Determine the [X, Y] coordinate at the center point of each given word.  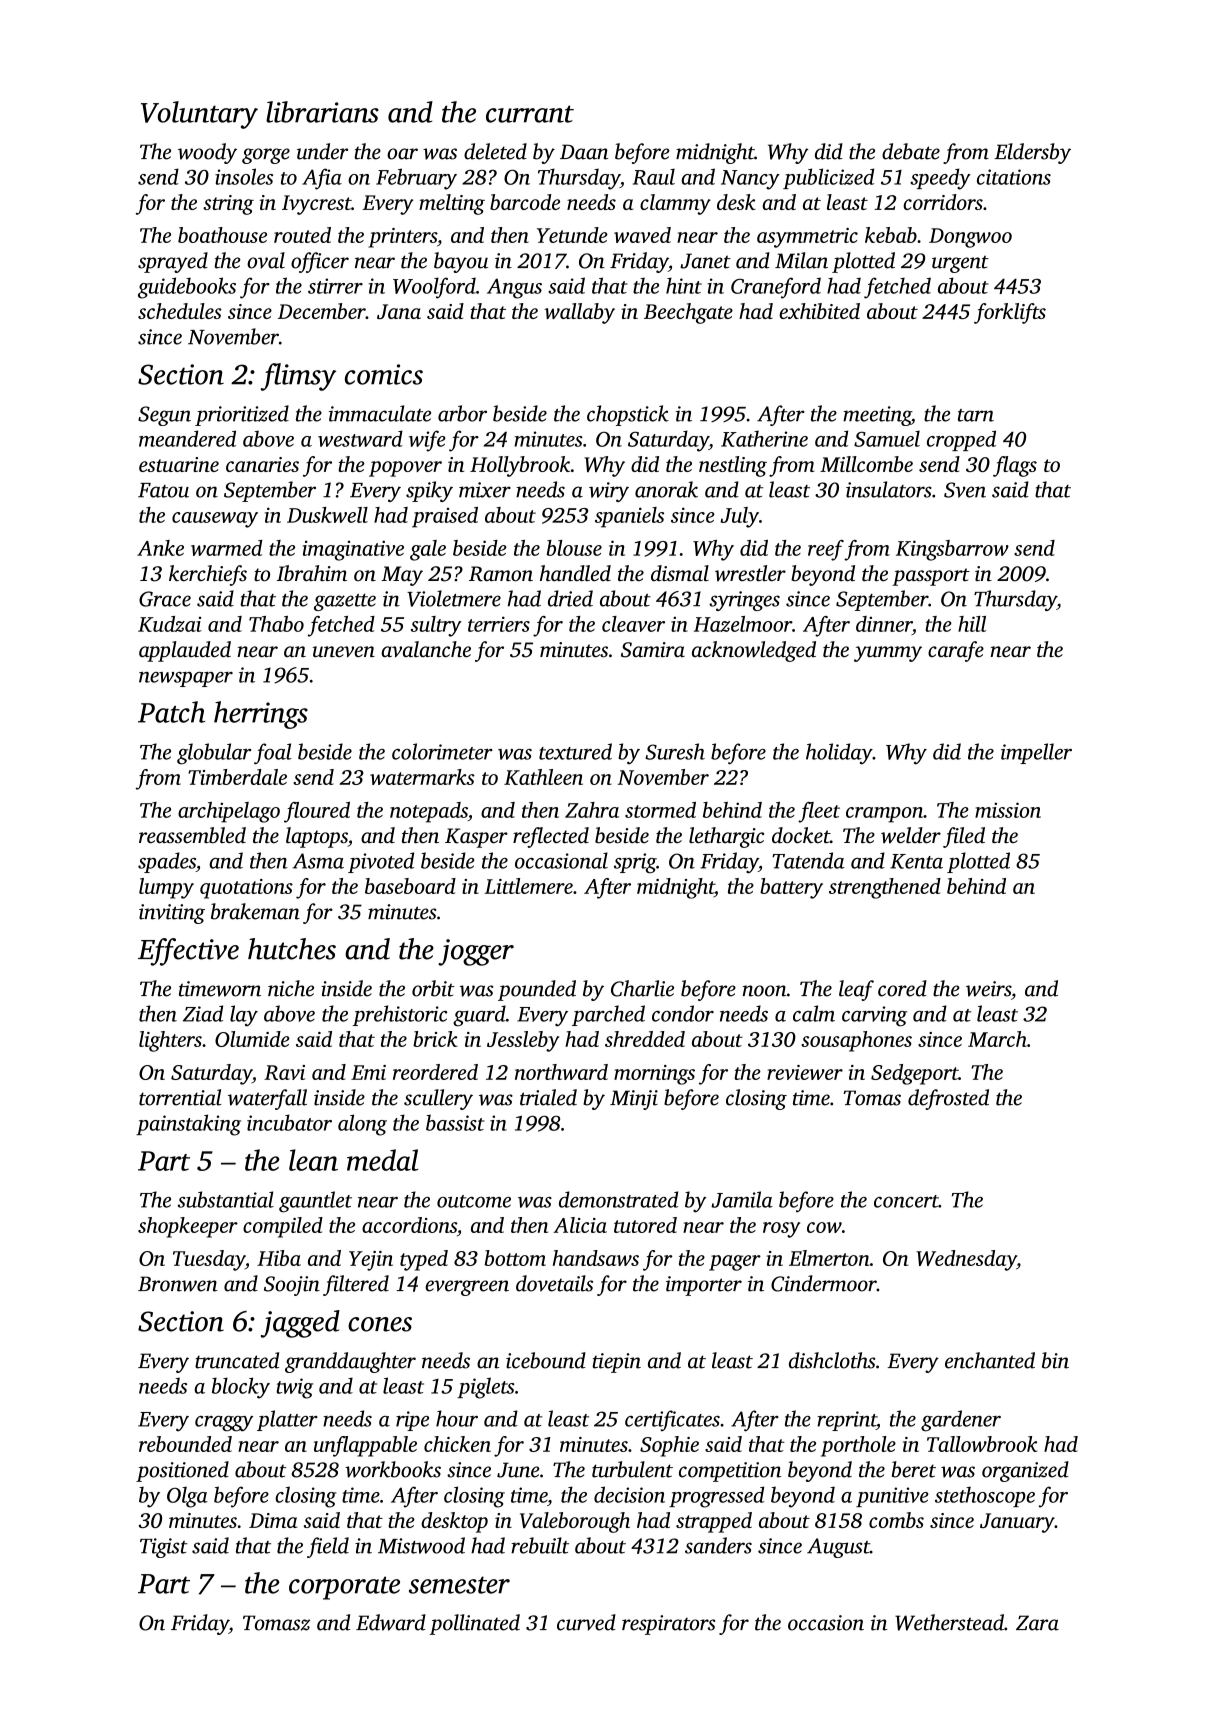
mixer [485, 490]
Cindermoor [824, 1283]
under [322, 151]
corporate [344, 1588]
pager [735, 1263]
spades [167, 862]
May [402, 576]
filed [964, 837]
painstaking [188, 1125]
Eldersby [1032, 153]
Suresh [675, 751]
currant [530, 114]
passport [931, 577]
